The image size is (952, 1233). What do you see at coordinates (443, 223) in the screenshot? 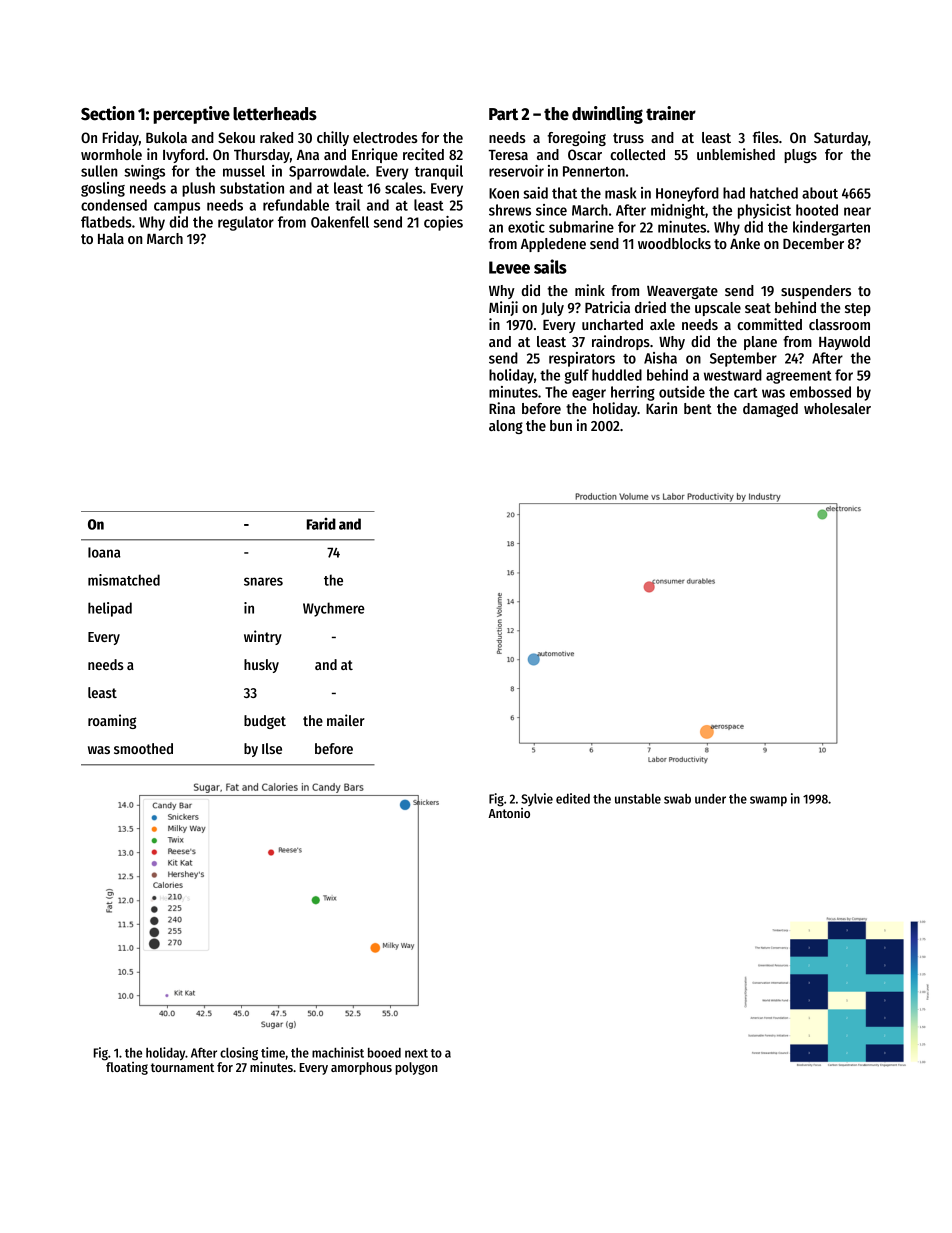
I see `copies` at bounding box center [443, 223].
